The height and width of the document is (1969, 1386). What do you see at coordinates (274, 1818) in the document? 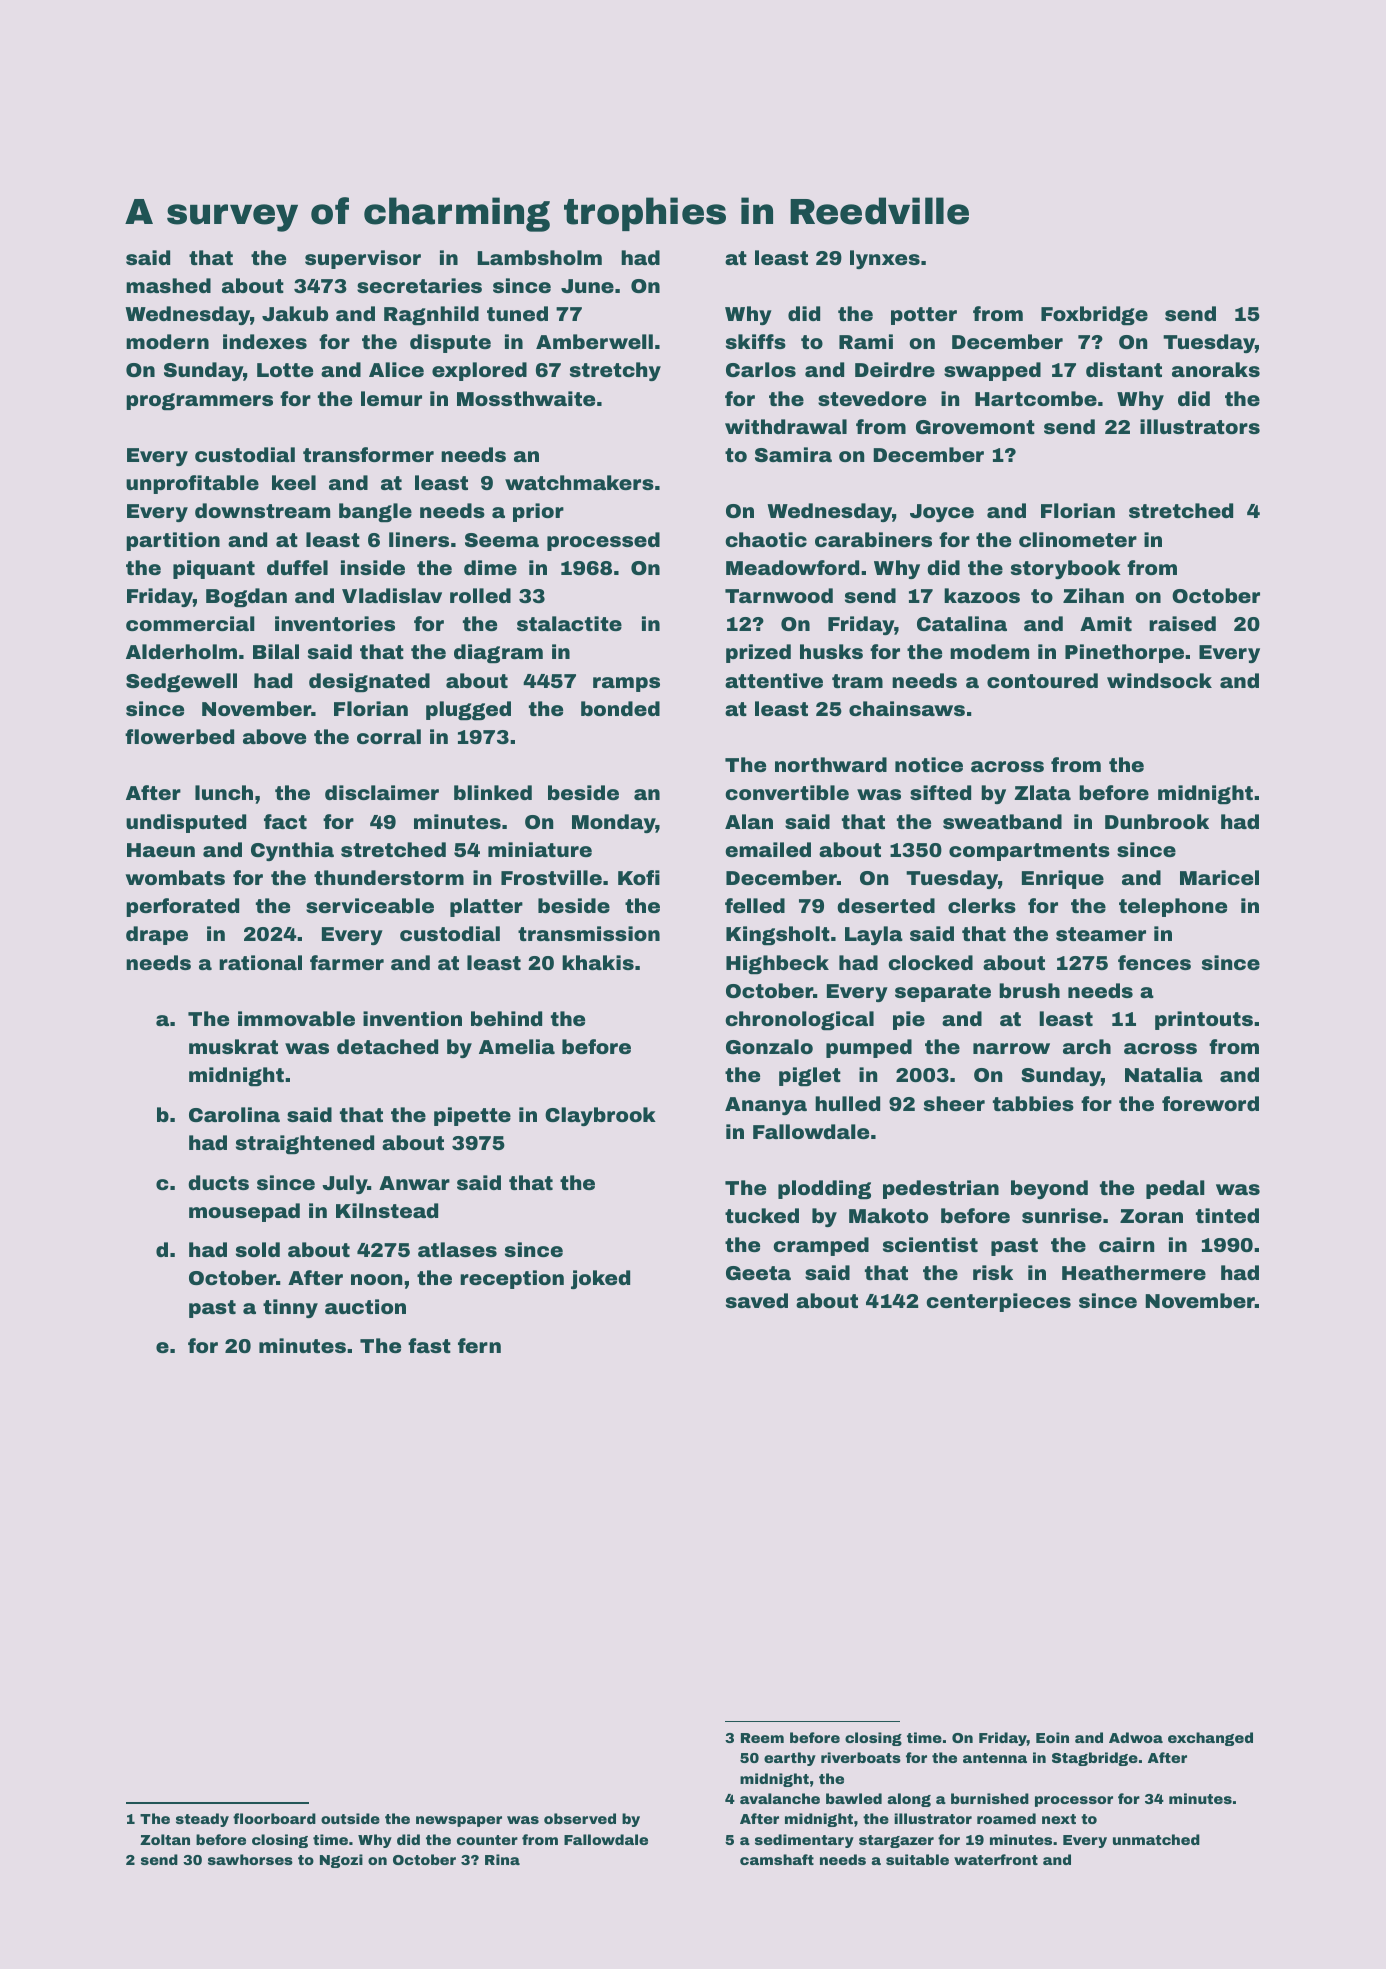
I see `floorboard` at bounding box center [274, 1818].
